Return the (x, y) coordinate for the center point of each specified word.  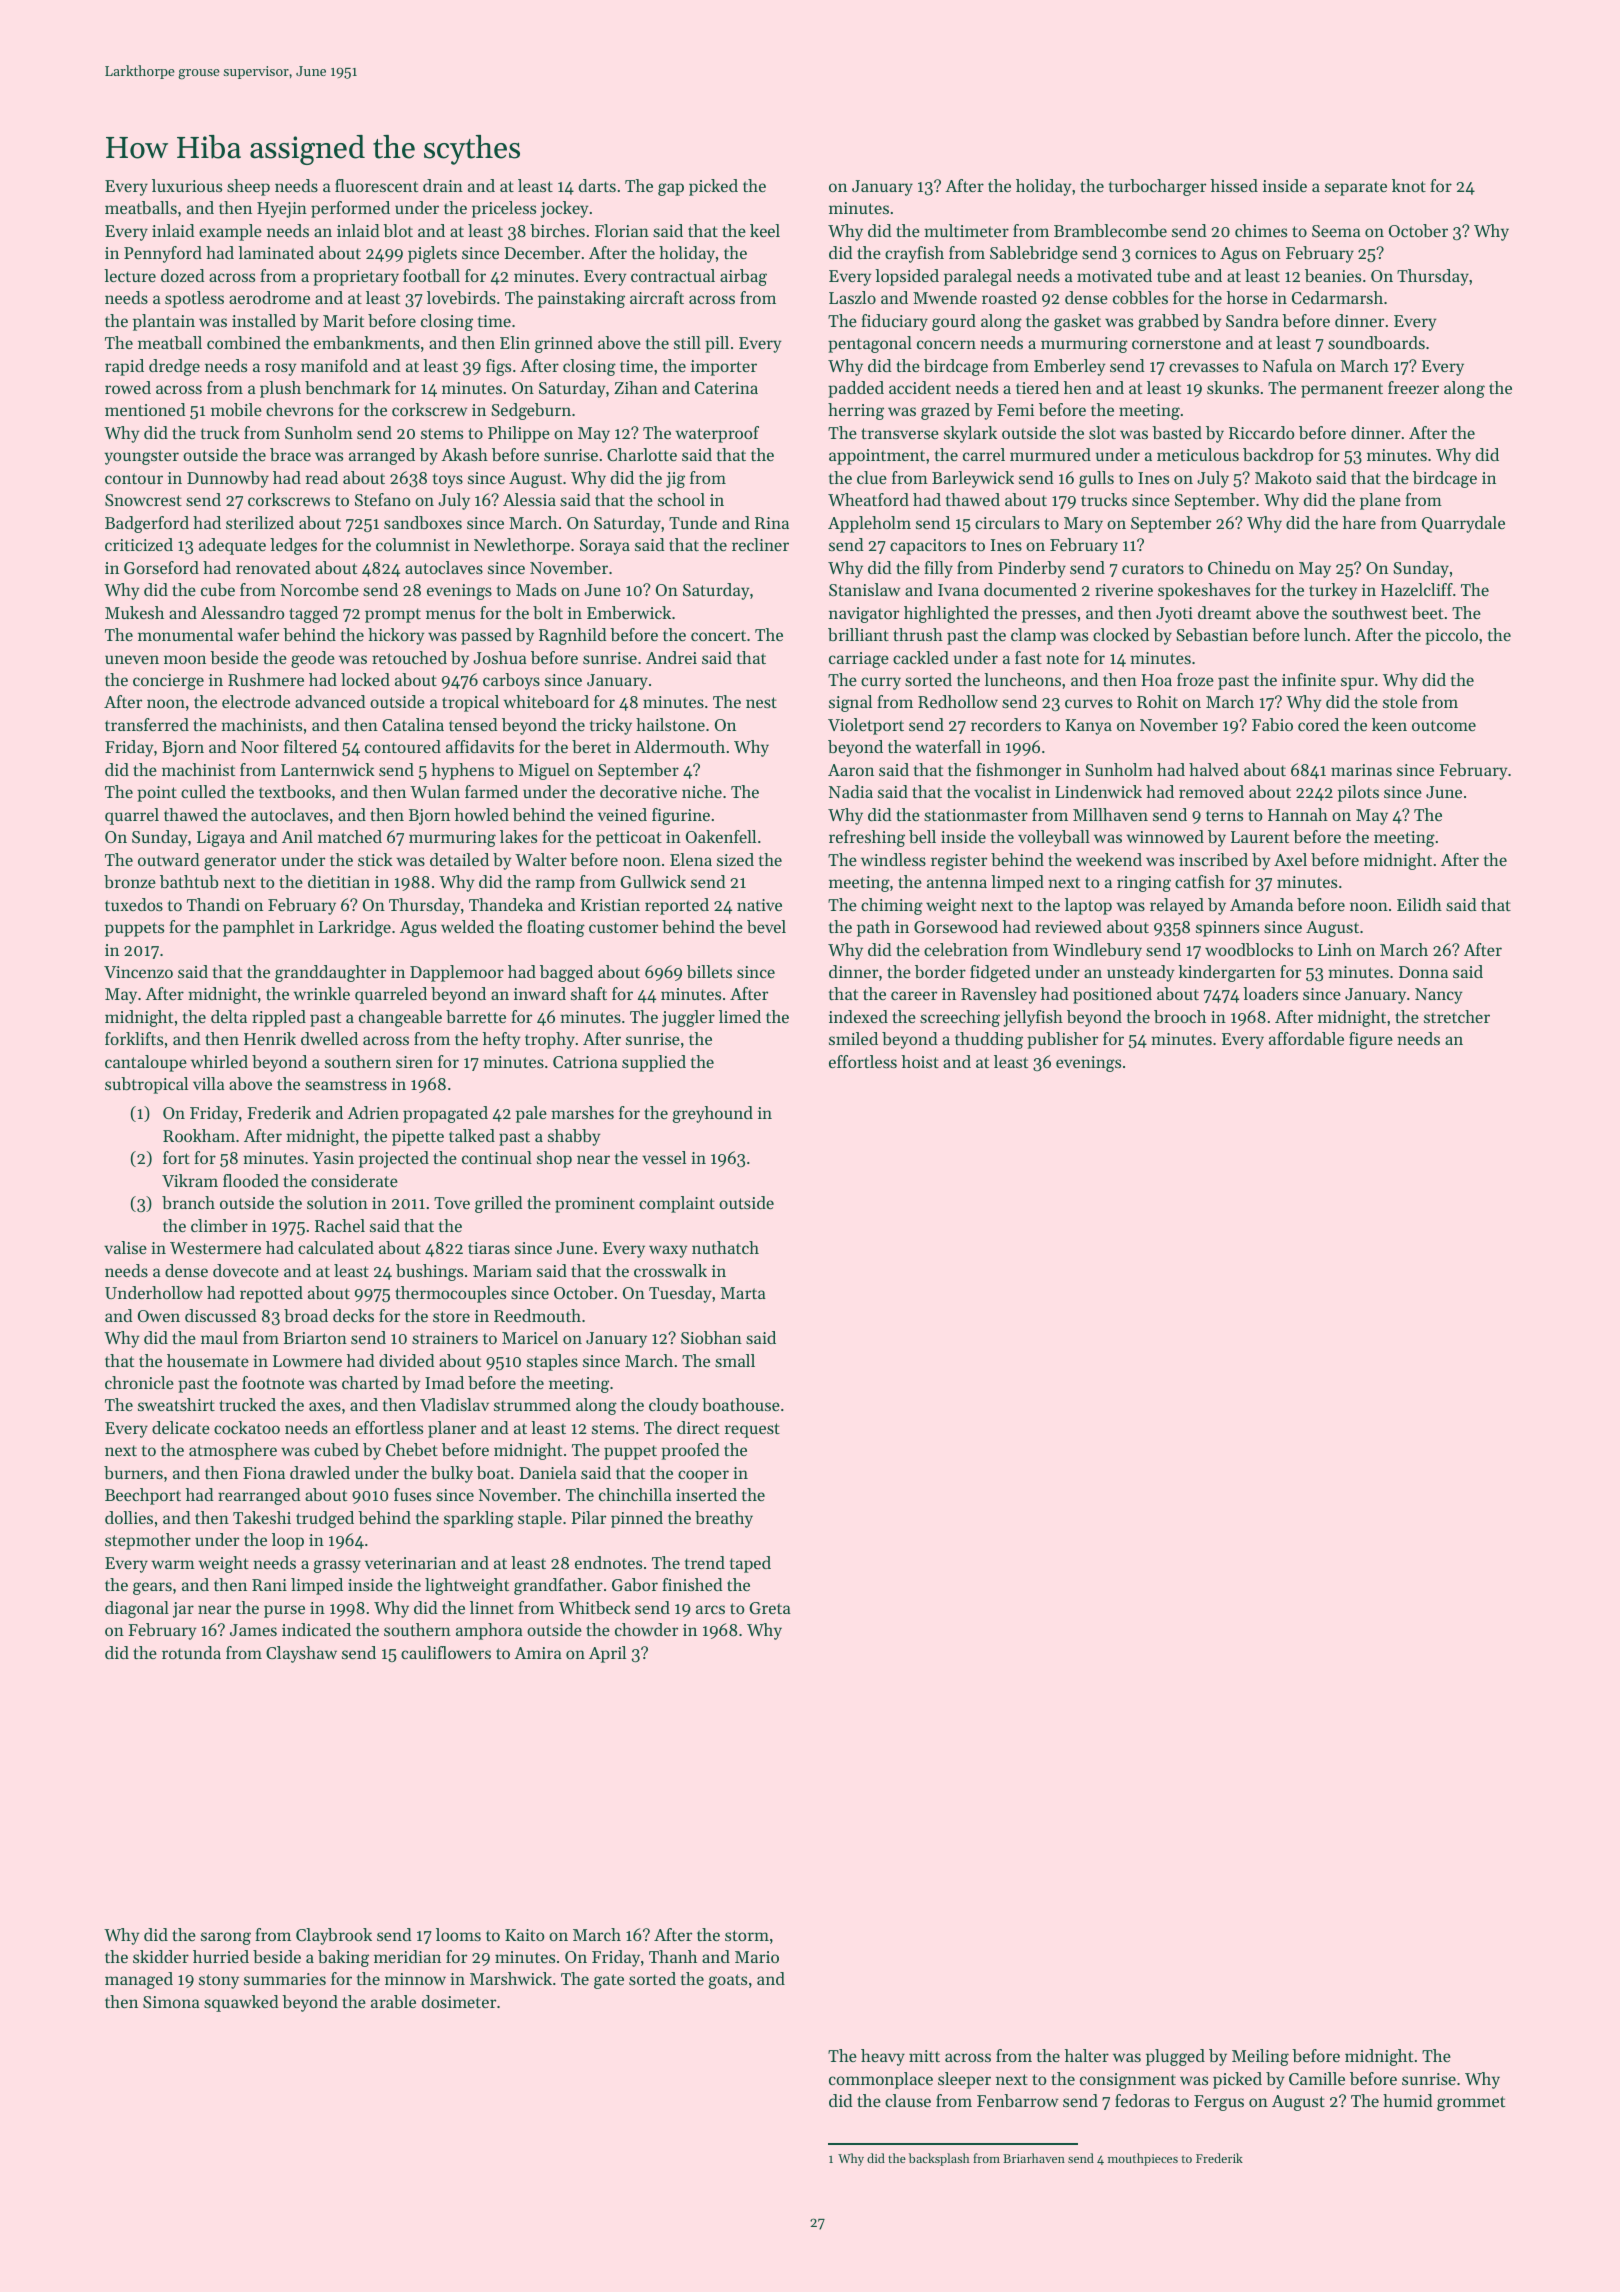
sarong (226, 1938)
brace (290, 454)
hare (1359, 522)
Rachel (340, 1225)
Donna (1423, 972)
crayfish (914, 254)
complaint (677, 1204)
